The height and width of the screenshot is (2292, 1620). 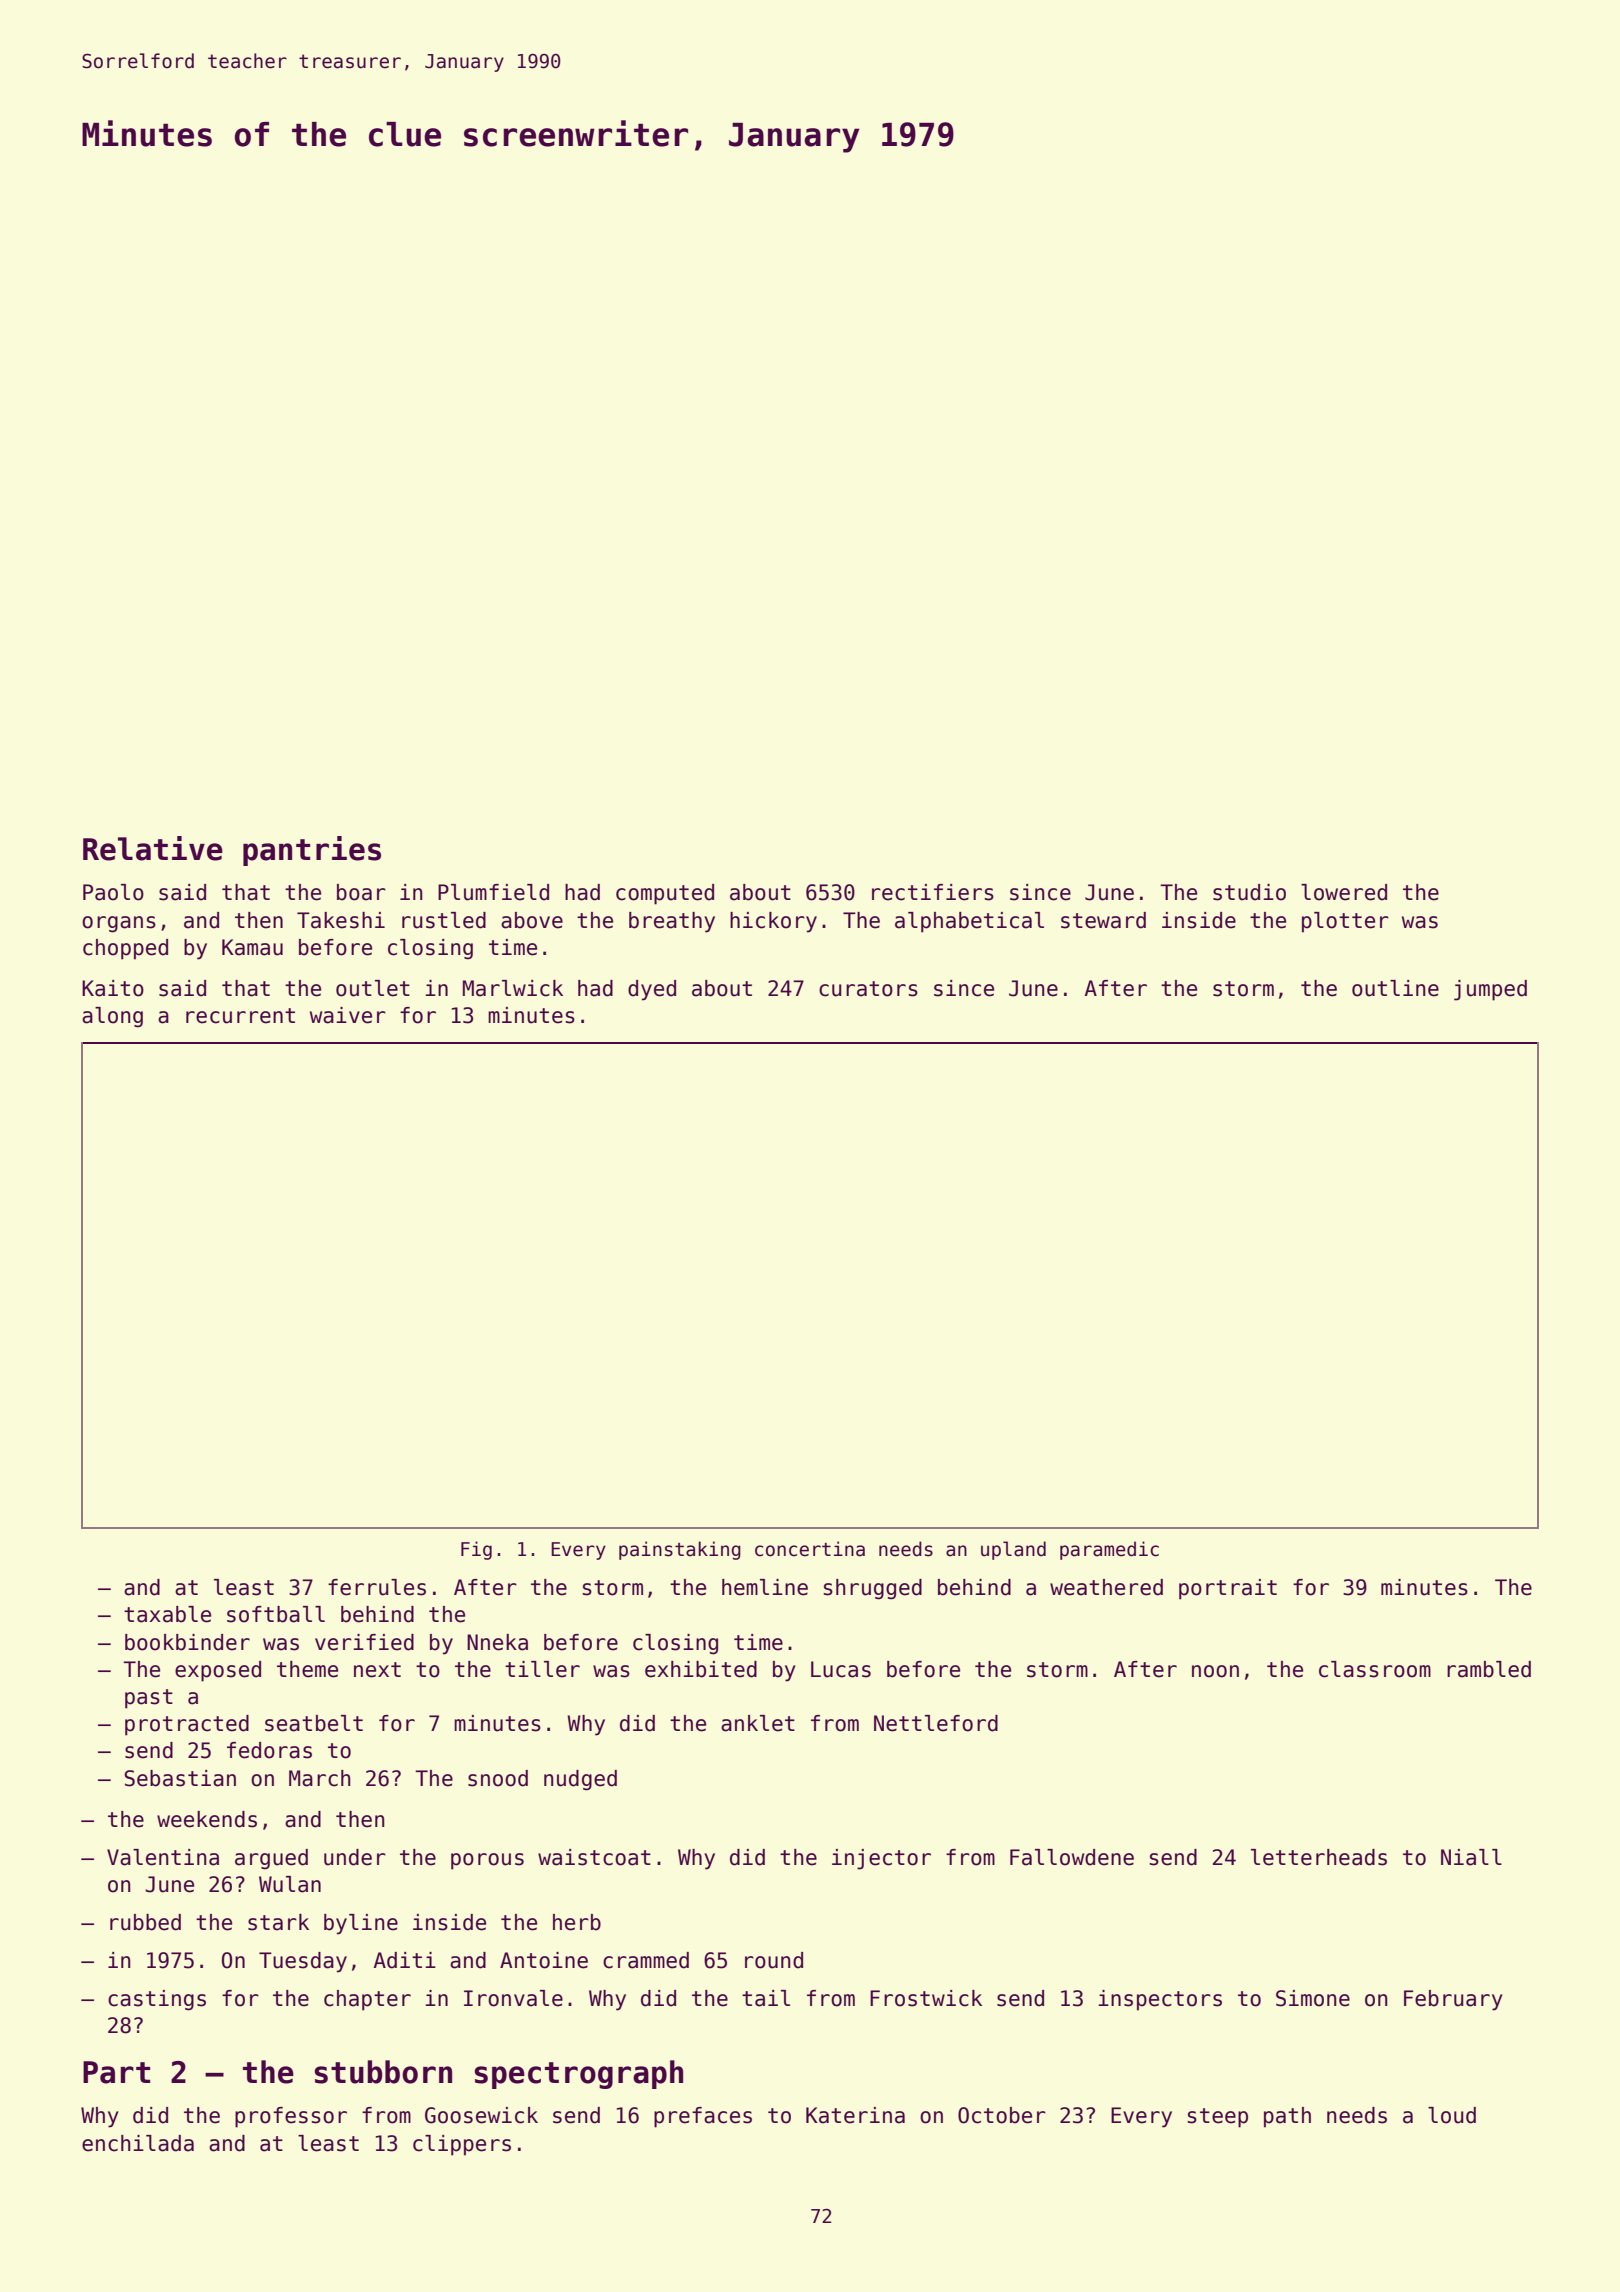 I want to click on taxable, so click(x=167, y=1614).
